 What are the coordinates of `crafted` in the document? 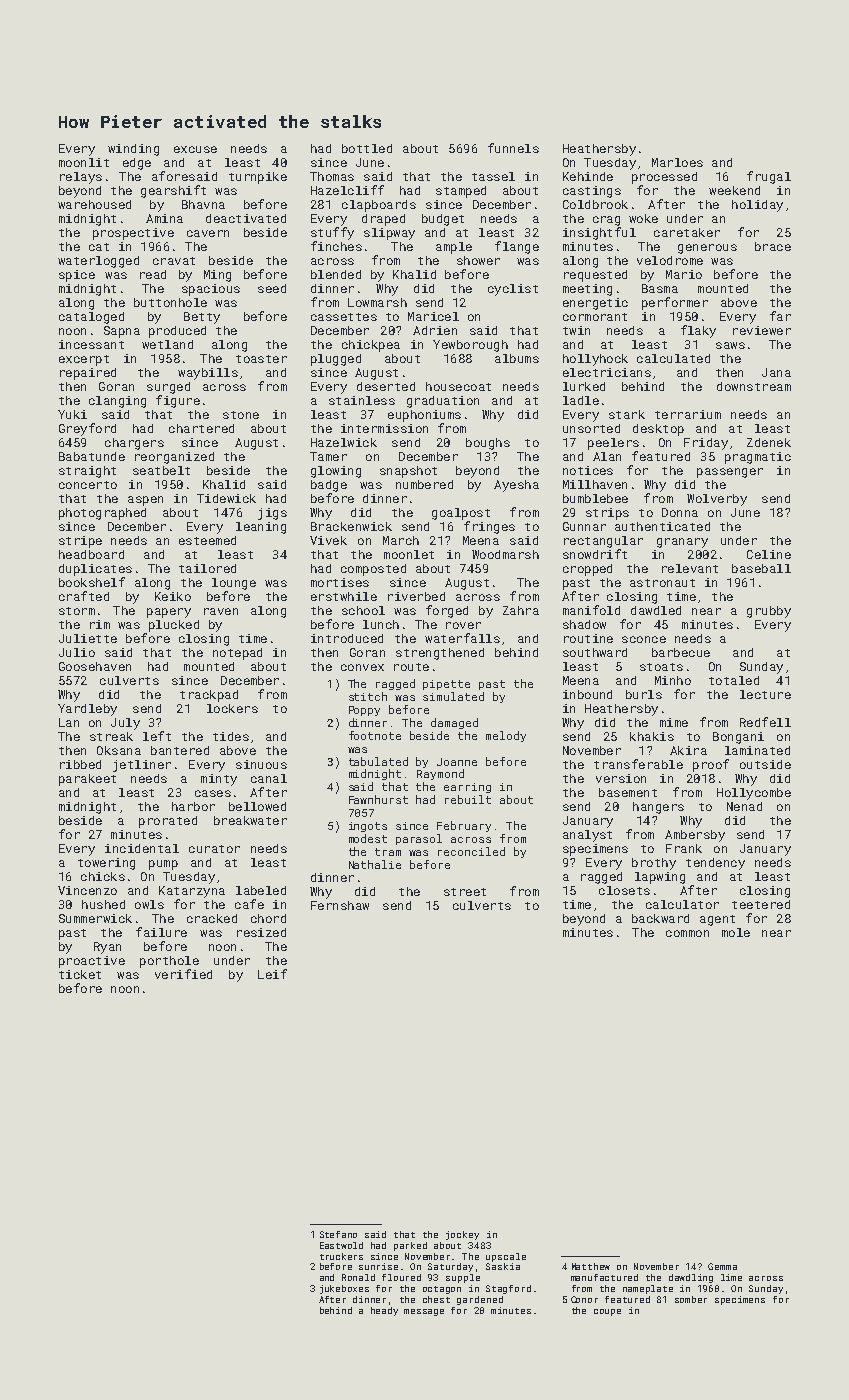 It's located at (84, 596).
